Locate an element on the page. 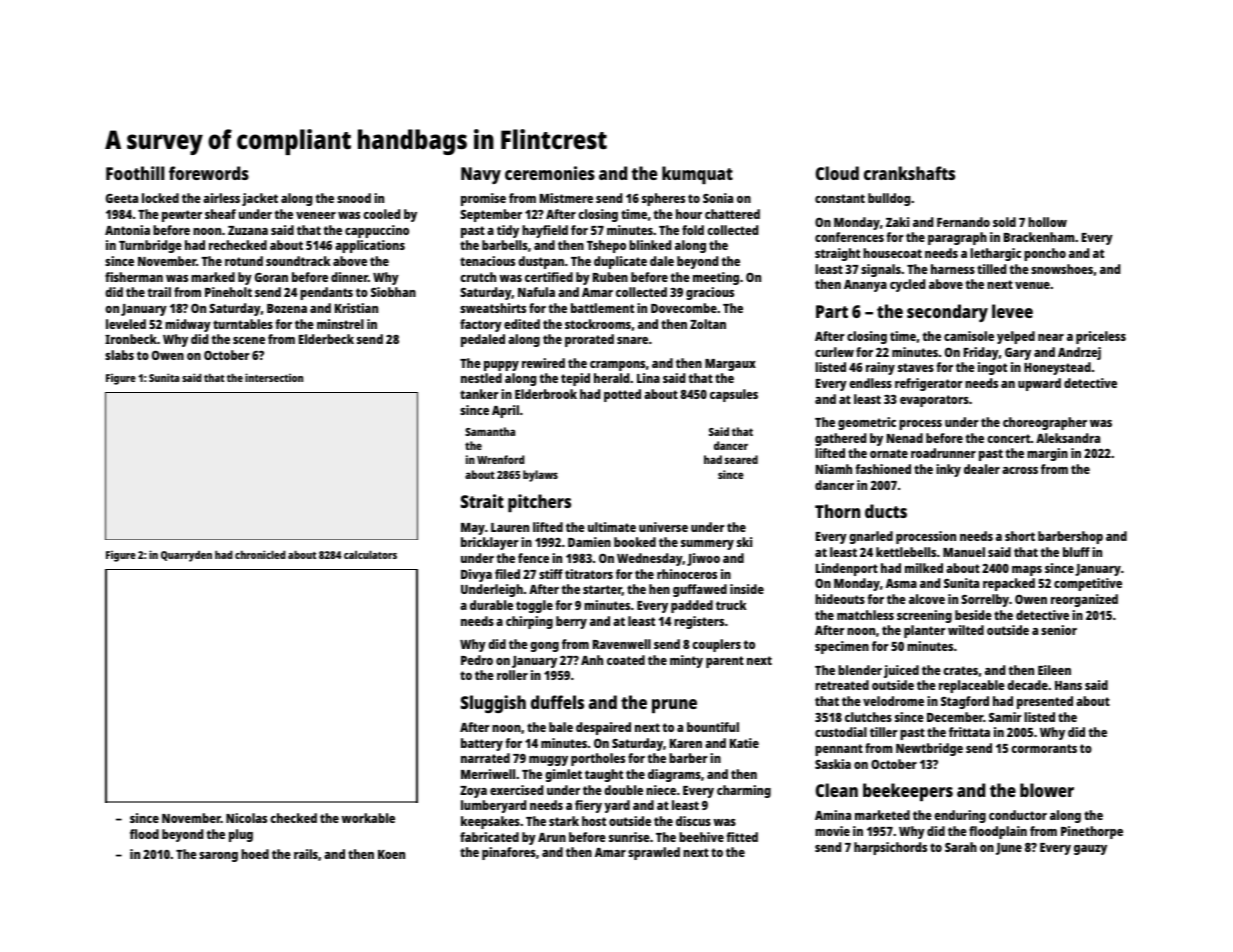  kumquat is located at coordinates (697, 175).
